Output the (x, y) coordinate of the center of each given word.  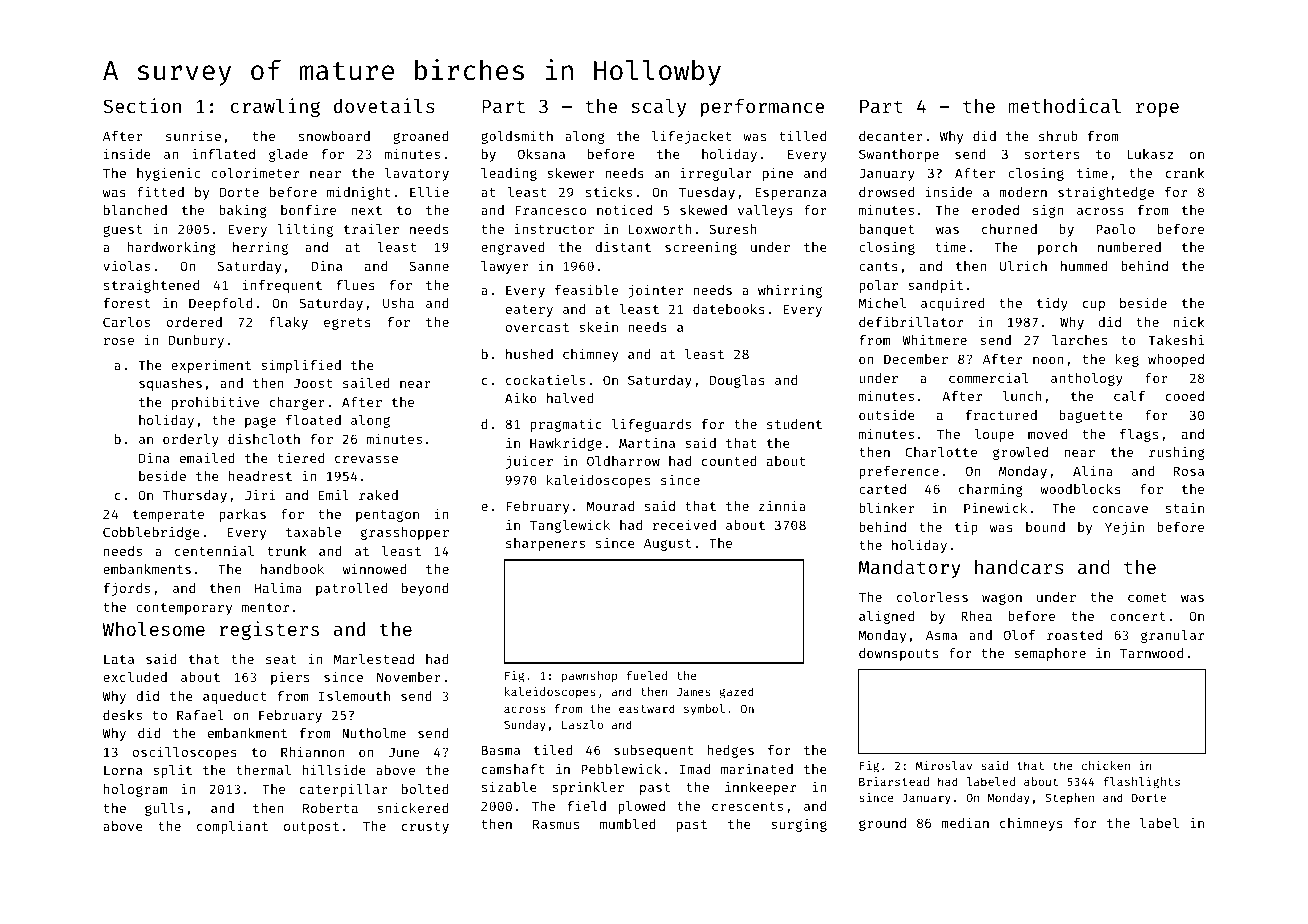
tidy (1052, 304)
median (965, 822)
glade (288, 155)
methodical (1064, 105)
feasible (586, 289)
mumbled (628, 824)
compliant (232, 827)
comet (1147, 597)
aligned (886, 617)
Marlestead (374, 659)
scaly (658, 108)
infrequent (282, 286)
